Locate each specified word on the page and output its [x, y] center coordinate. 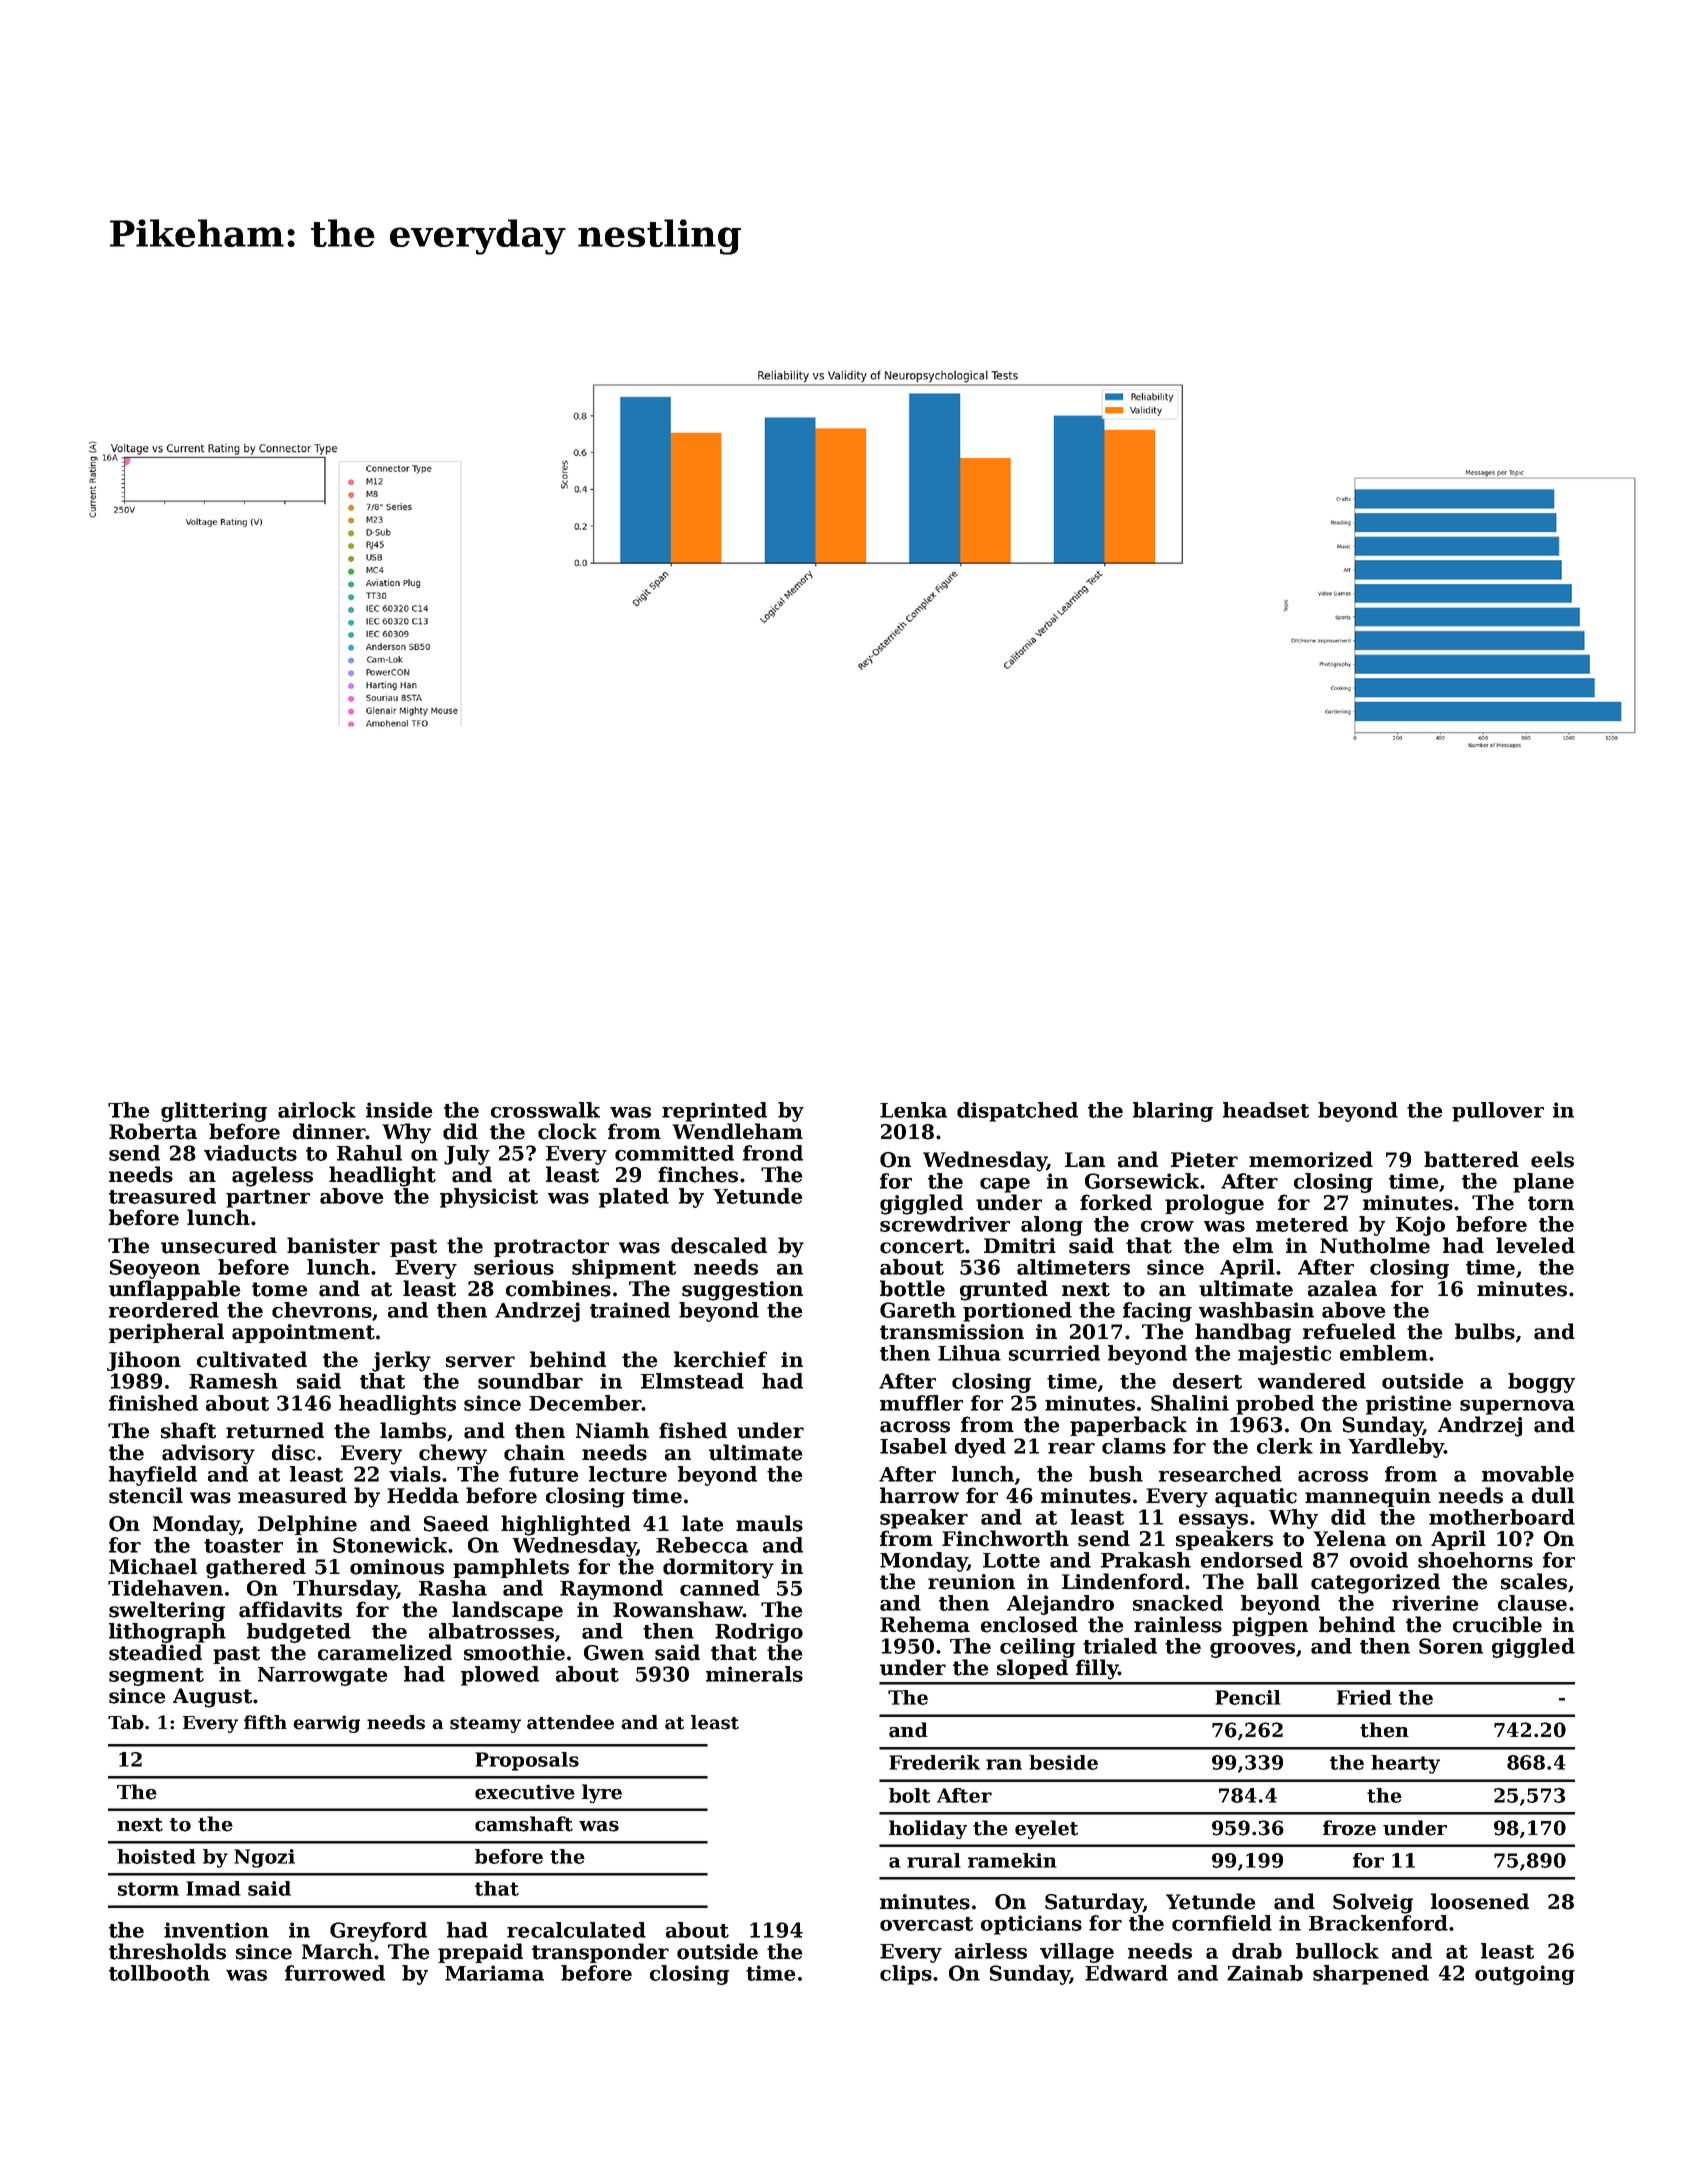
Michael [153, 1566]
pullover [1498, 1112]
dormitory [718, 1568]
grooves [1252, 1650]
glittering [214, 1112]
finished [153, 1403]
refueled [1349, 1331]
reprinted [714, 1112]
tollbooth [159, 1973]
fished [693, 1430]
